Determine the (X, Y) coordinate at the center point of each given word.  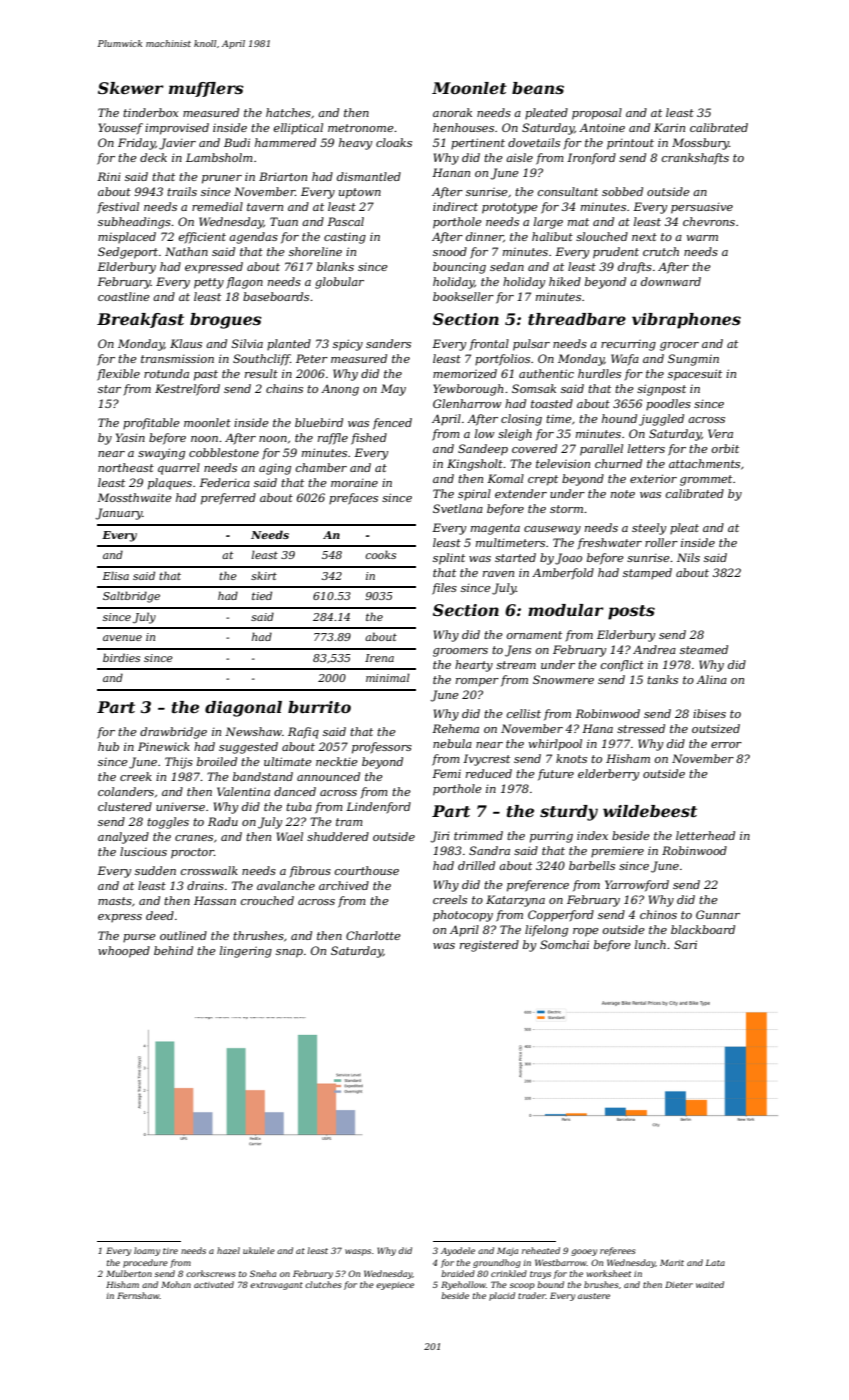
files (444, 589)
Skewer (131, 88)
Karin (669, 127)
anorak (452, 112)
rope (586, 932)
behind (173, 950)
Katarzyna (515, 901)
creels (450, 899)
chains (284, 388)
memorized (465, 373)
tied (262, 595)
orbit (725, 448)
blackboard (703, 929)
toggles (168, 823)
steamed (704, 649)
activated (214, 1284)
